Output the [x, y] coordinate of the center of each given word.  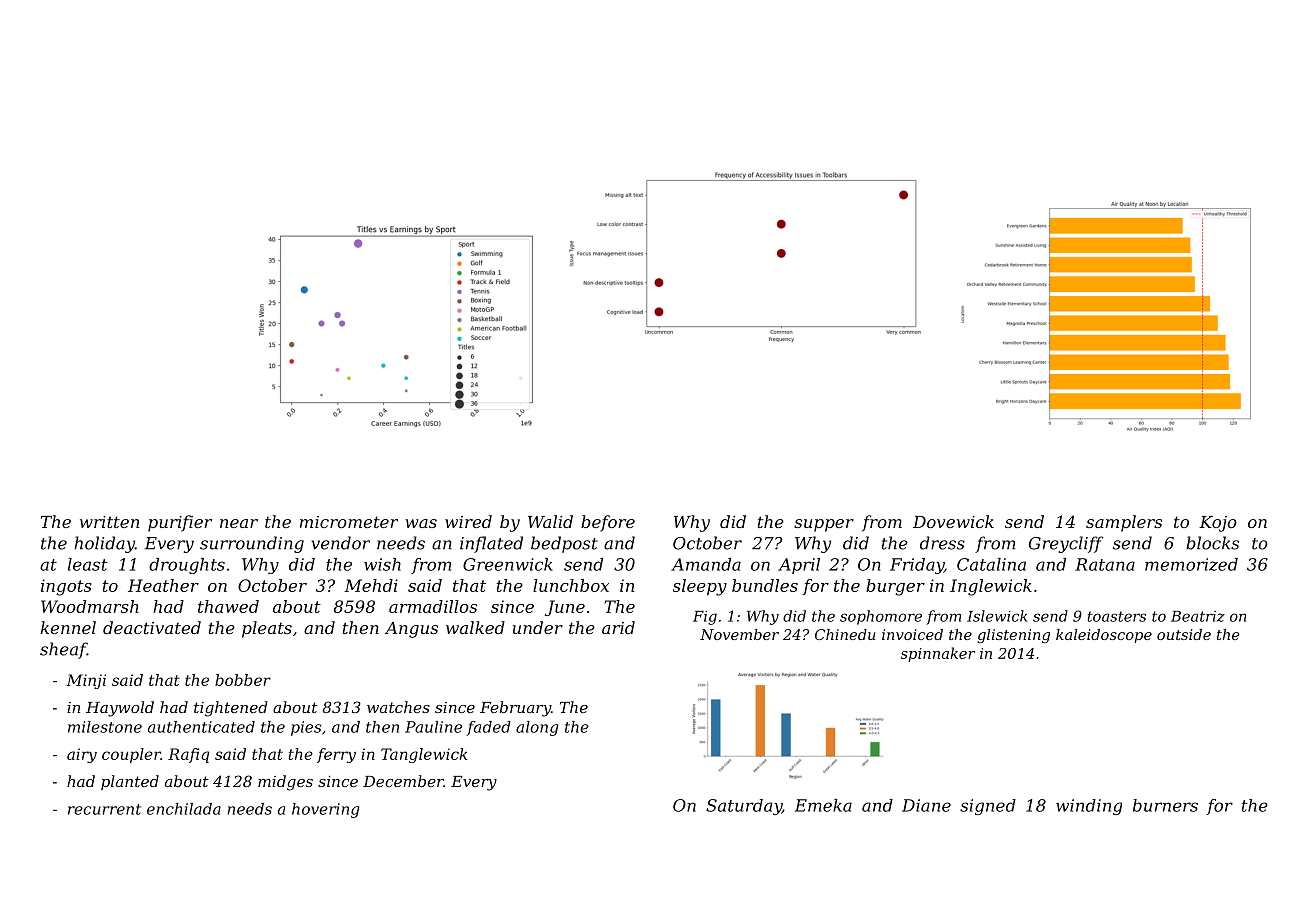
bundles [765, 585]
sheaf [63, 650]
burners [1165, 805]
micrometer [349, 522]
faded [488, 728]
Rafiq [188, 755]
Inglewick [991, 587]
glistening [1013, 636]
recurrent [104, 809]
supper [824, 525]
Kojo [1218, 524]
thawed [228, 606]
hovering [325, 810]
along [537, 728]
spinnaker [938, 654]
